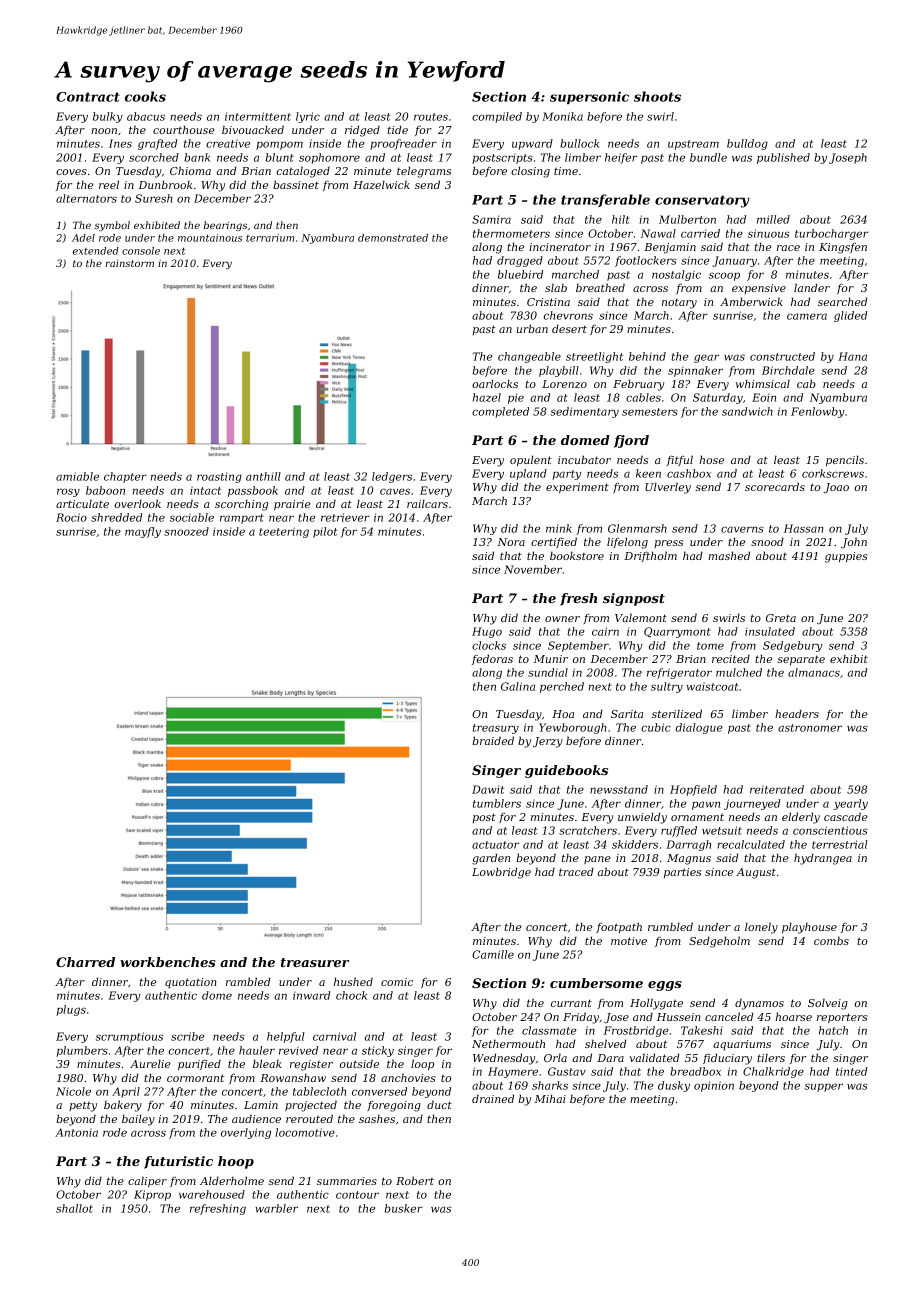 Image resolution: width=924 pixels, height=1308 pixels. I want to click on cooks, so click(145, 96).
